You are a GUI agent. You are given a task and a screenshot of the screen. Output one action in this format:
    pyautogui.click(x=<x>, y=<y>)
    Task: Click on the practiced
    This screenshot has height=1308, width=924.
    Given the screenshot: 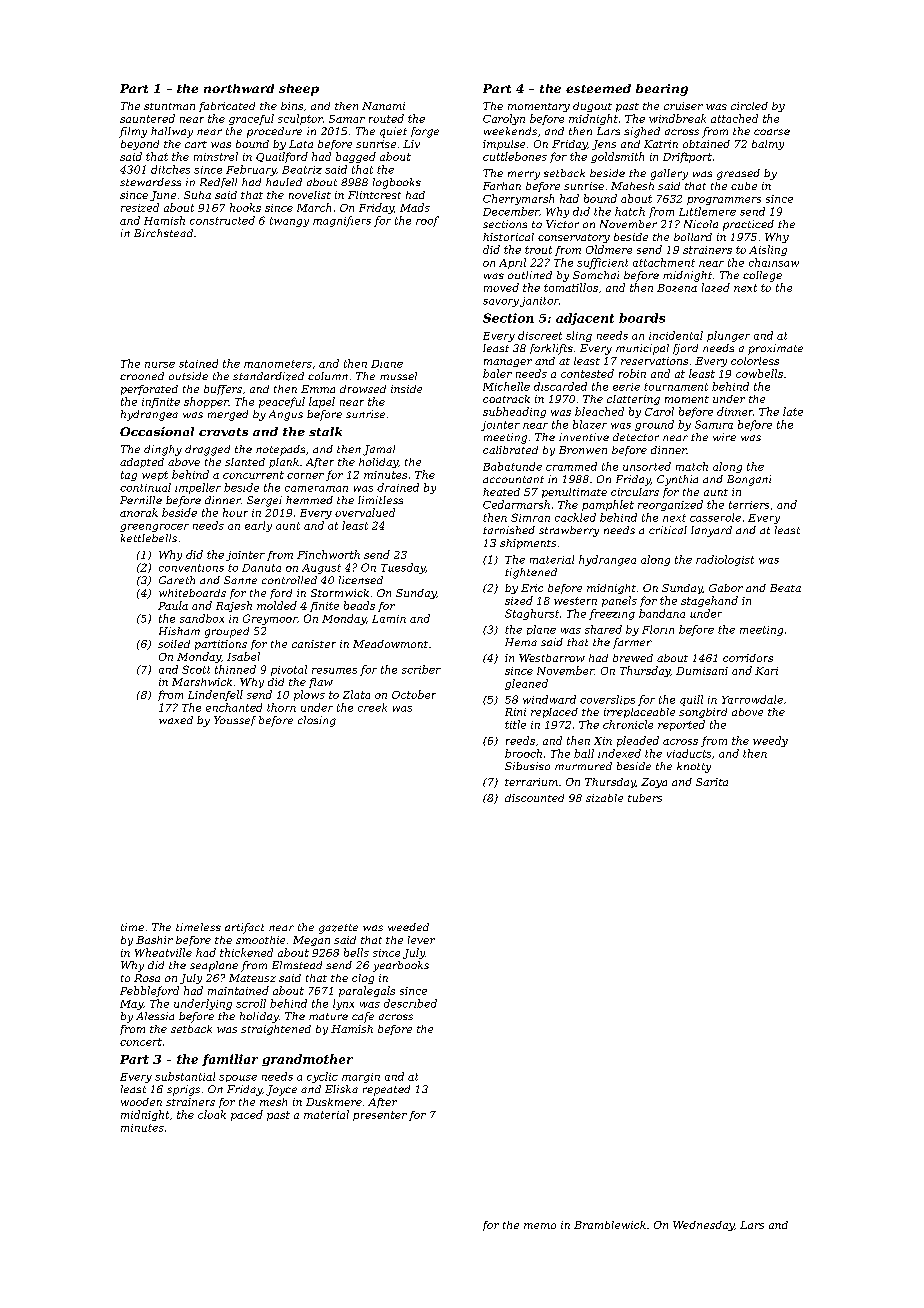 What is the action you would take?
    pyautogui.click(x=748, y=225)
